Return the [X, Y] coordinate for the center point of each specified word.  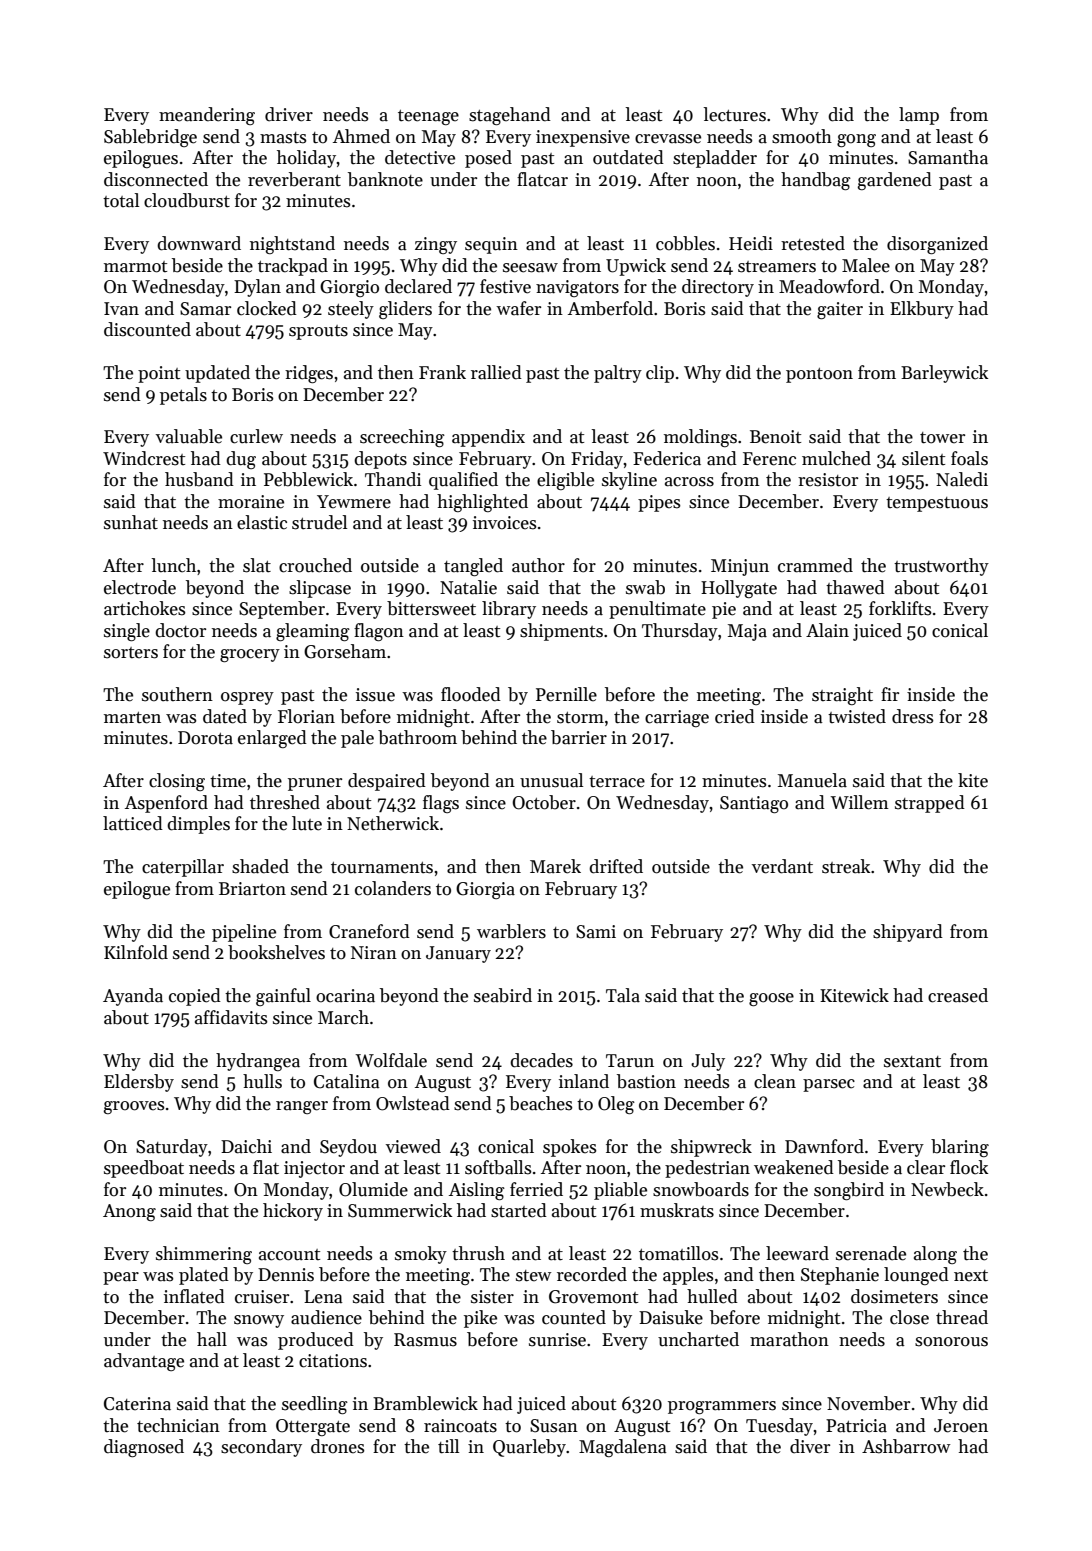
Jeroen [961, 1426]
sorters [131, 653]
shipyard [908, 933]
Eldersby [139, 1083]
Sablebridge [150, 138]
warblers [511, 931]
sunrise [557, 1340]
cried [735, 716]
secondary [261, 1448]
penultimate [657, 610]
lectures [734, 114]
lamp [919, 116]
